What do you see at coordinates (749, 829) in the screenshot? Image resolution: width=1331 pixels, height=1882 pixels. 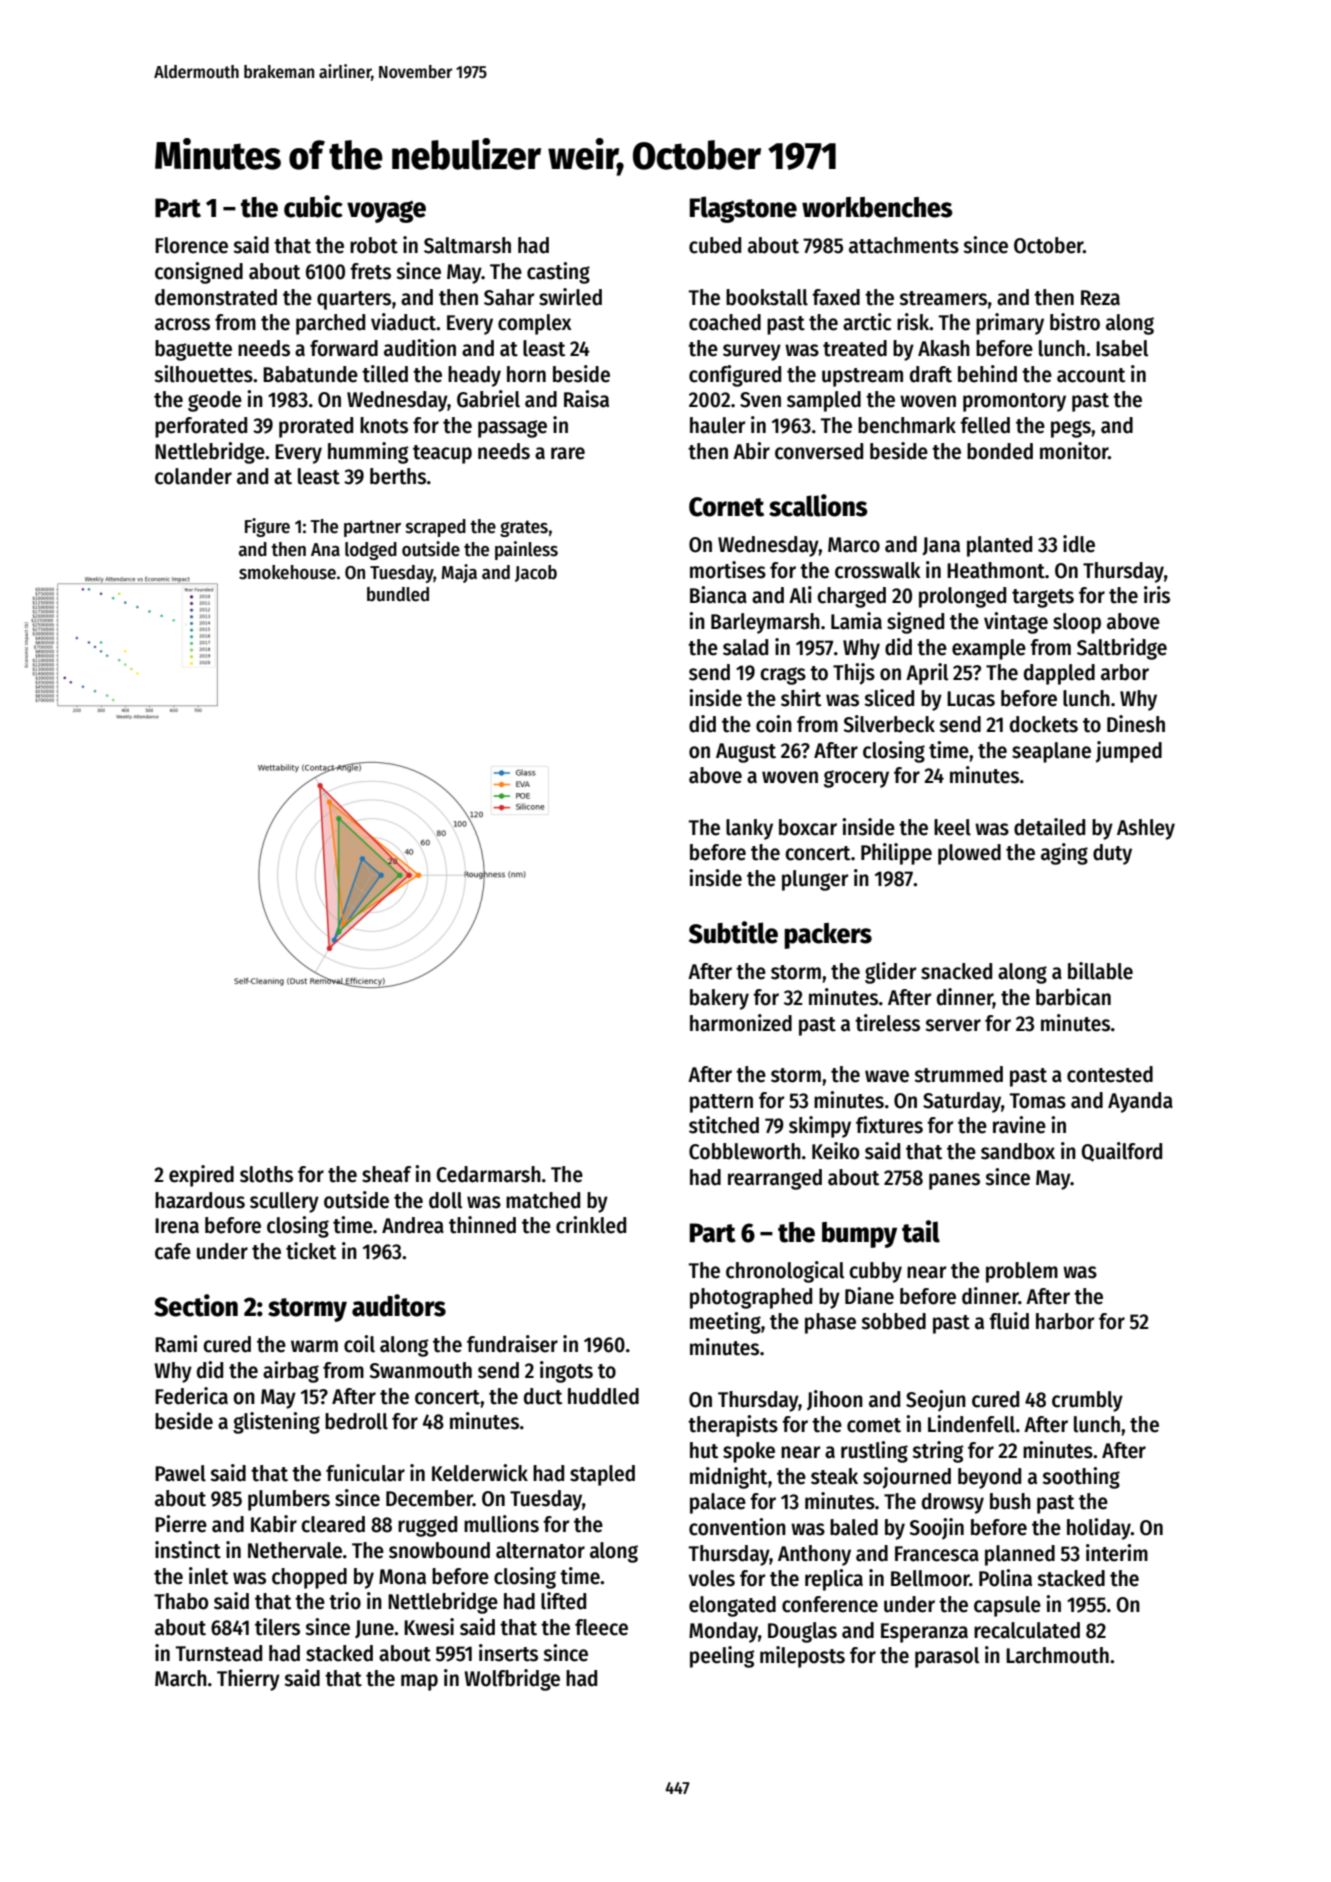 I see `lanky` at bounding box center [749, 829].
